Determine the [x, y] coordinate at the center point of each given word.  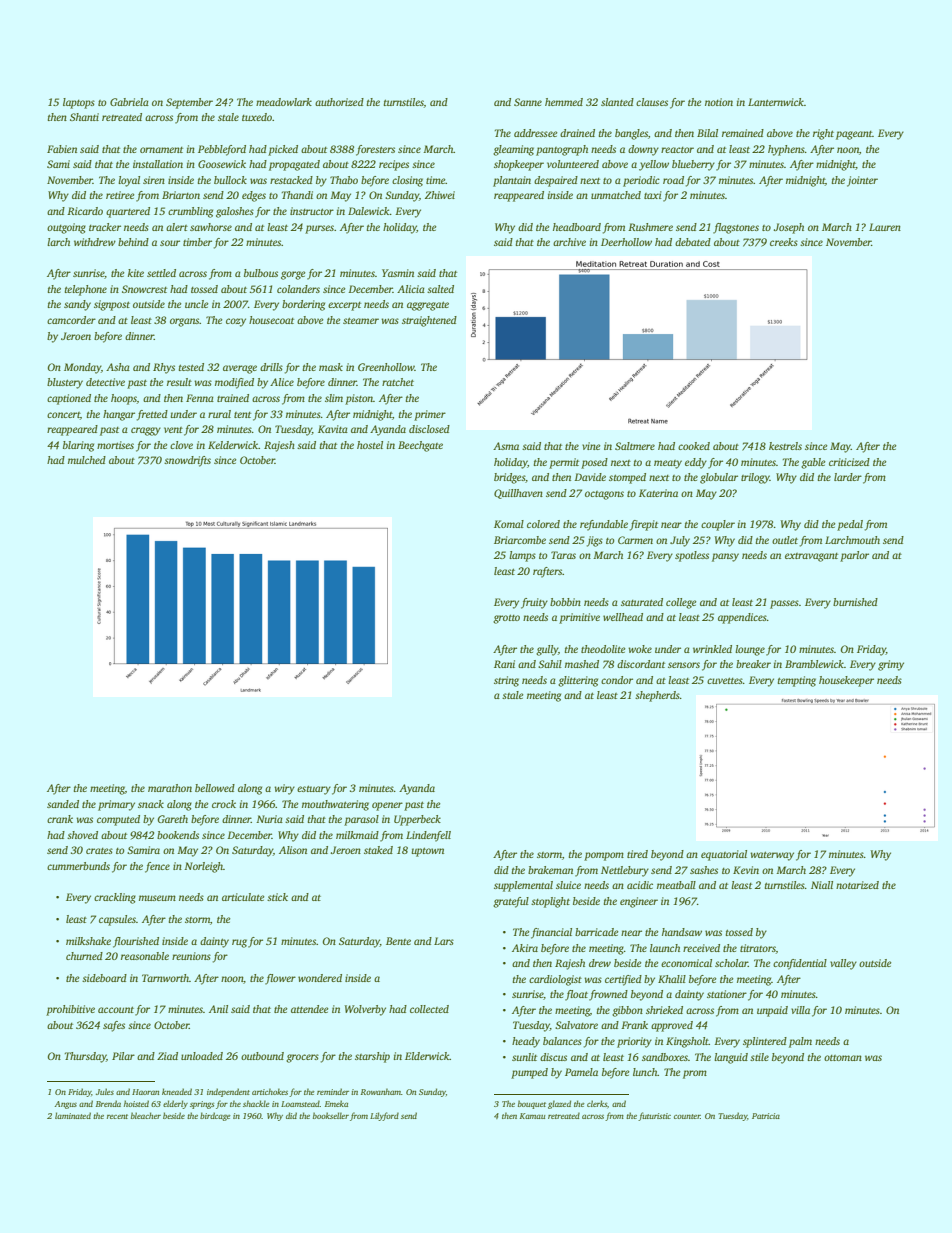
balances [562, 1041]
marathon [170, 788]
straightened [429, 321]
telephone [86, 290]
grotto [506, 619]
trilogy [755, 478]
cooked [694, 446]
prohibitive [70, 1010]
